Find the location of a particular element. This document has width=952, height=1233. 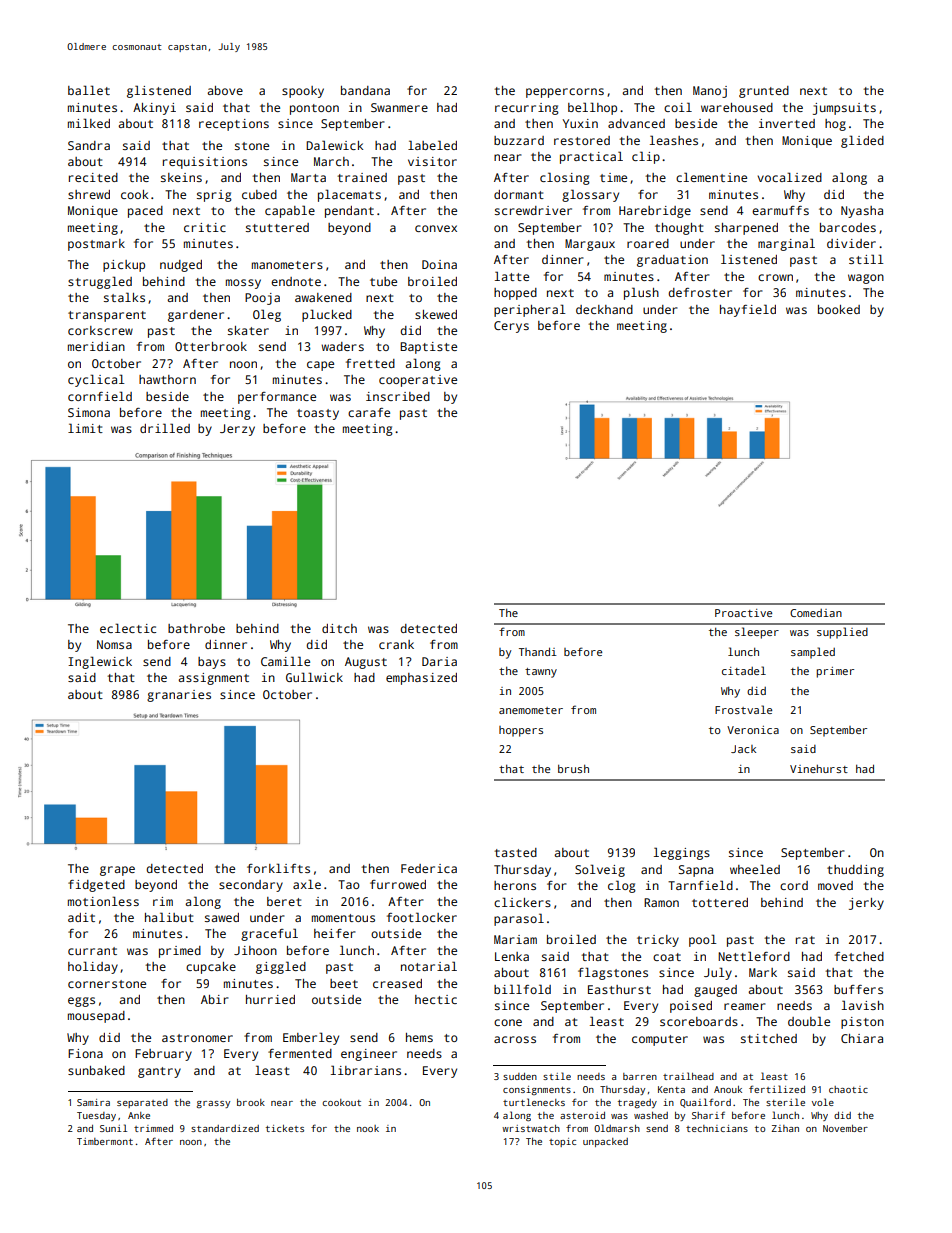

brush is located at coordinates (573, 769).
